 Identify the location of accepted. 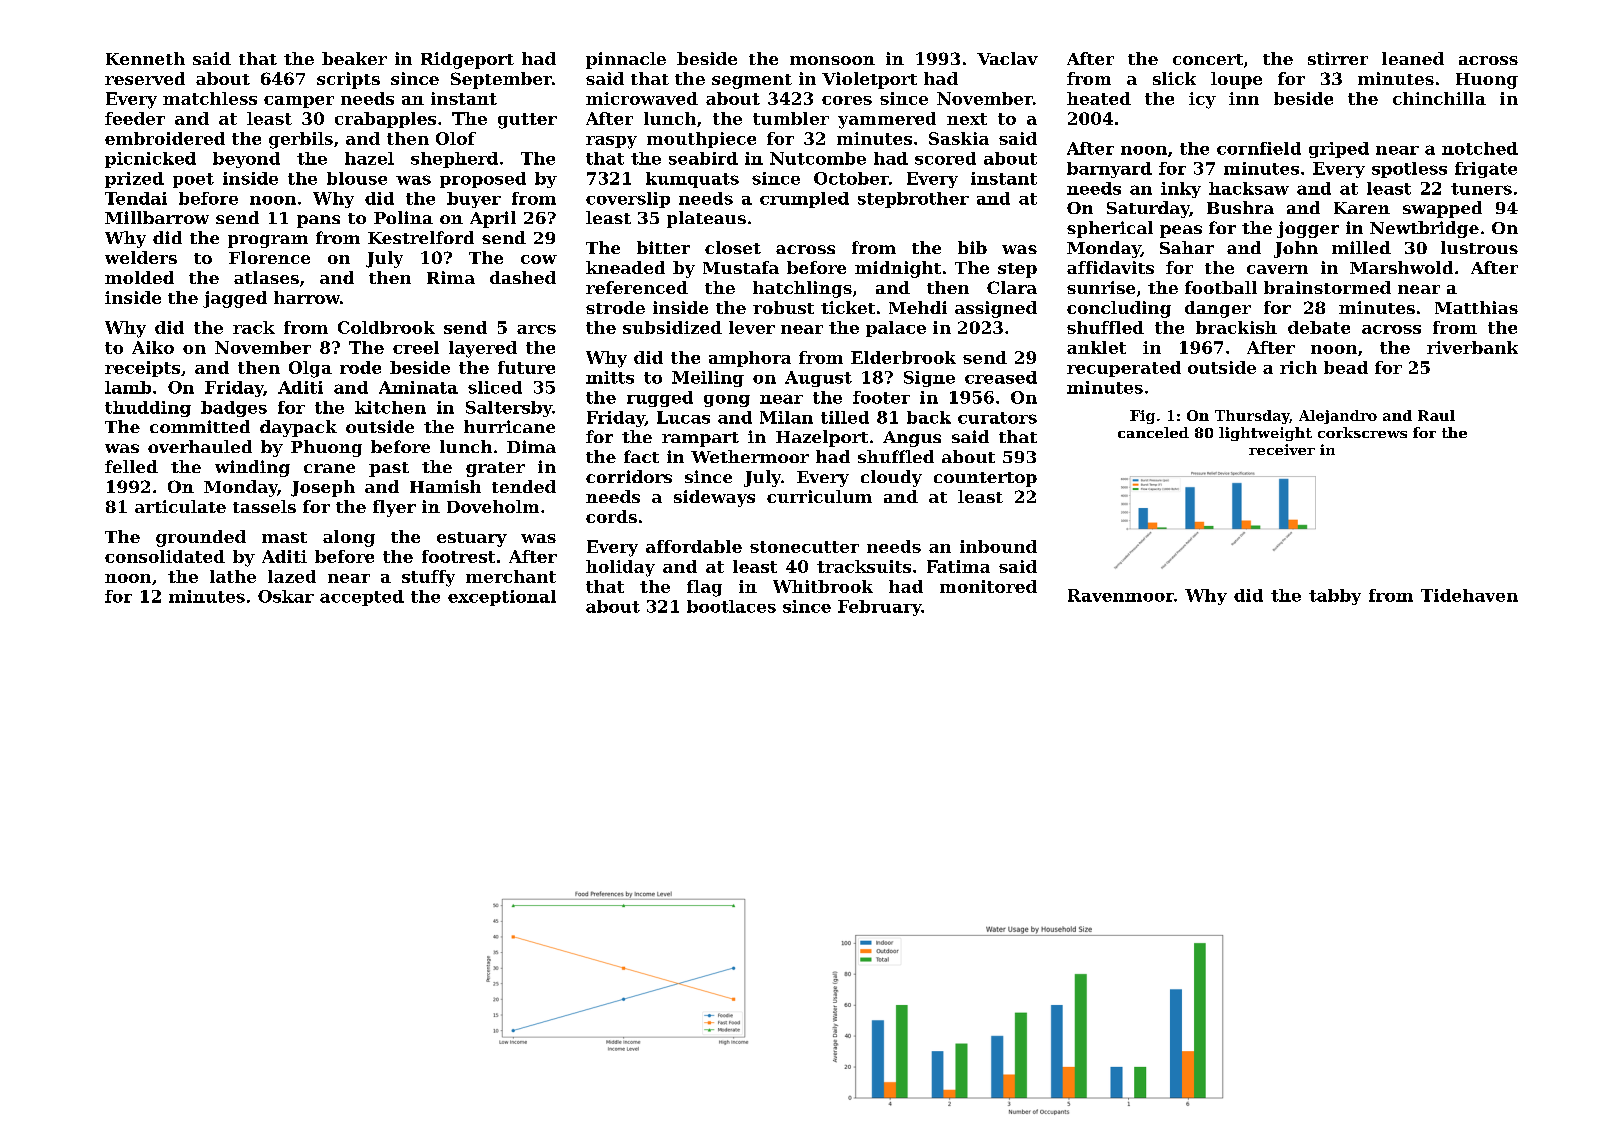
(362, 598).
